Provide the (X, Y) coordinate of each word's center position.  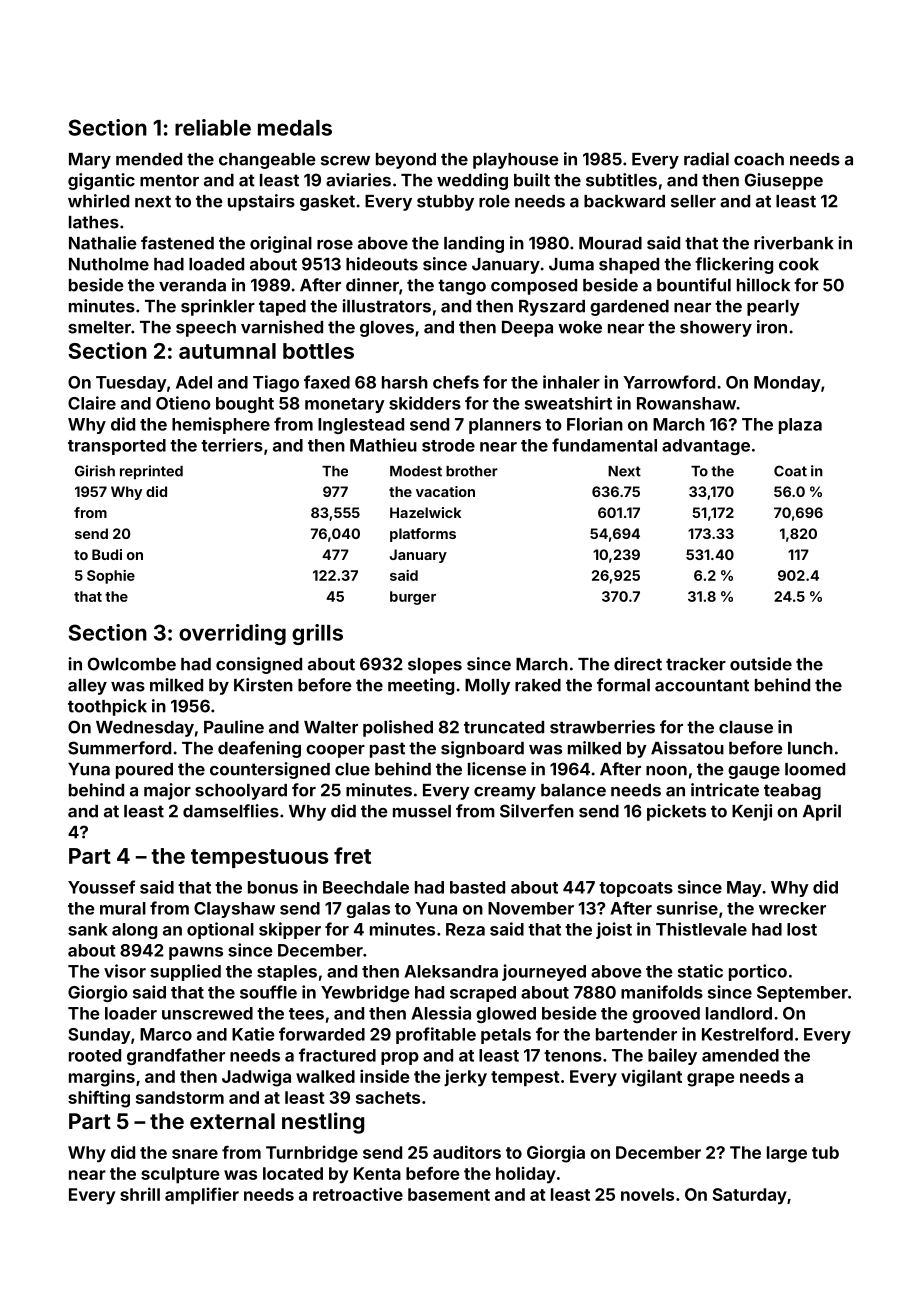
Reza (465, 929)
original (281, 244)
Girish (95, 471)
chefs (456, 382)
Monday (787, 384)
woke (580, 327)
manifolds (662, 992)
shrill (140, 1194)
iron (772, 327)
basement (449, 1194)
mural (123, 908)
